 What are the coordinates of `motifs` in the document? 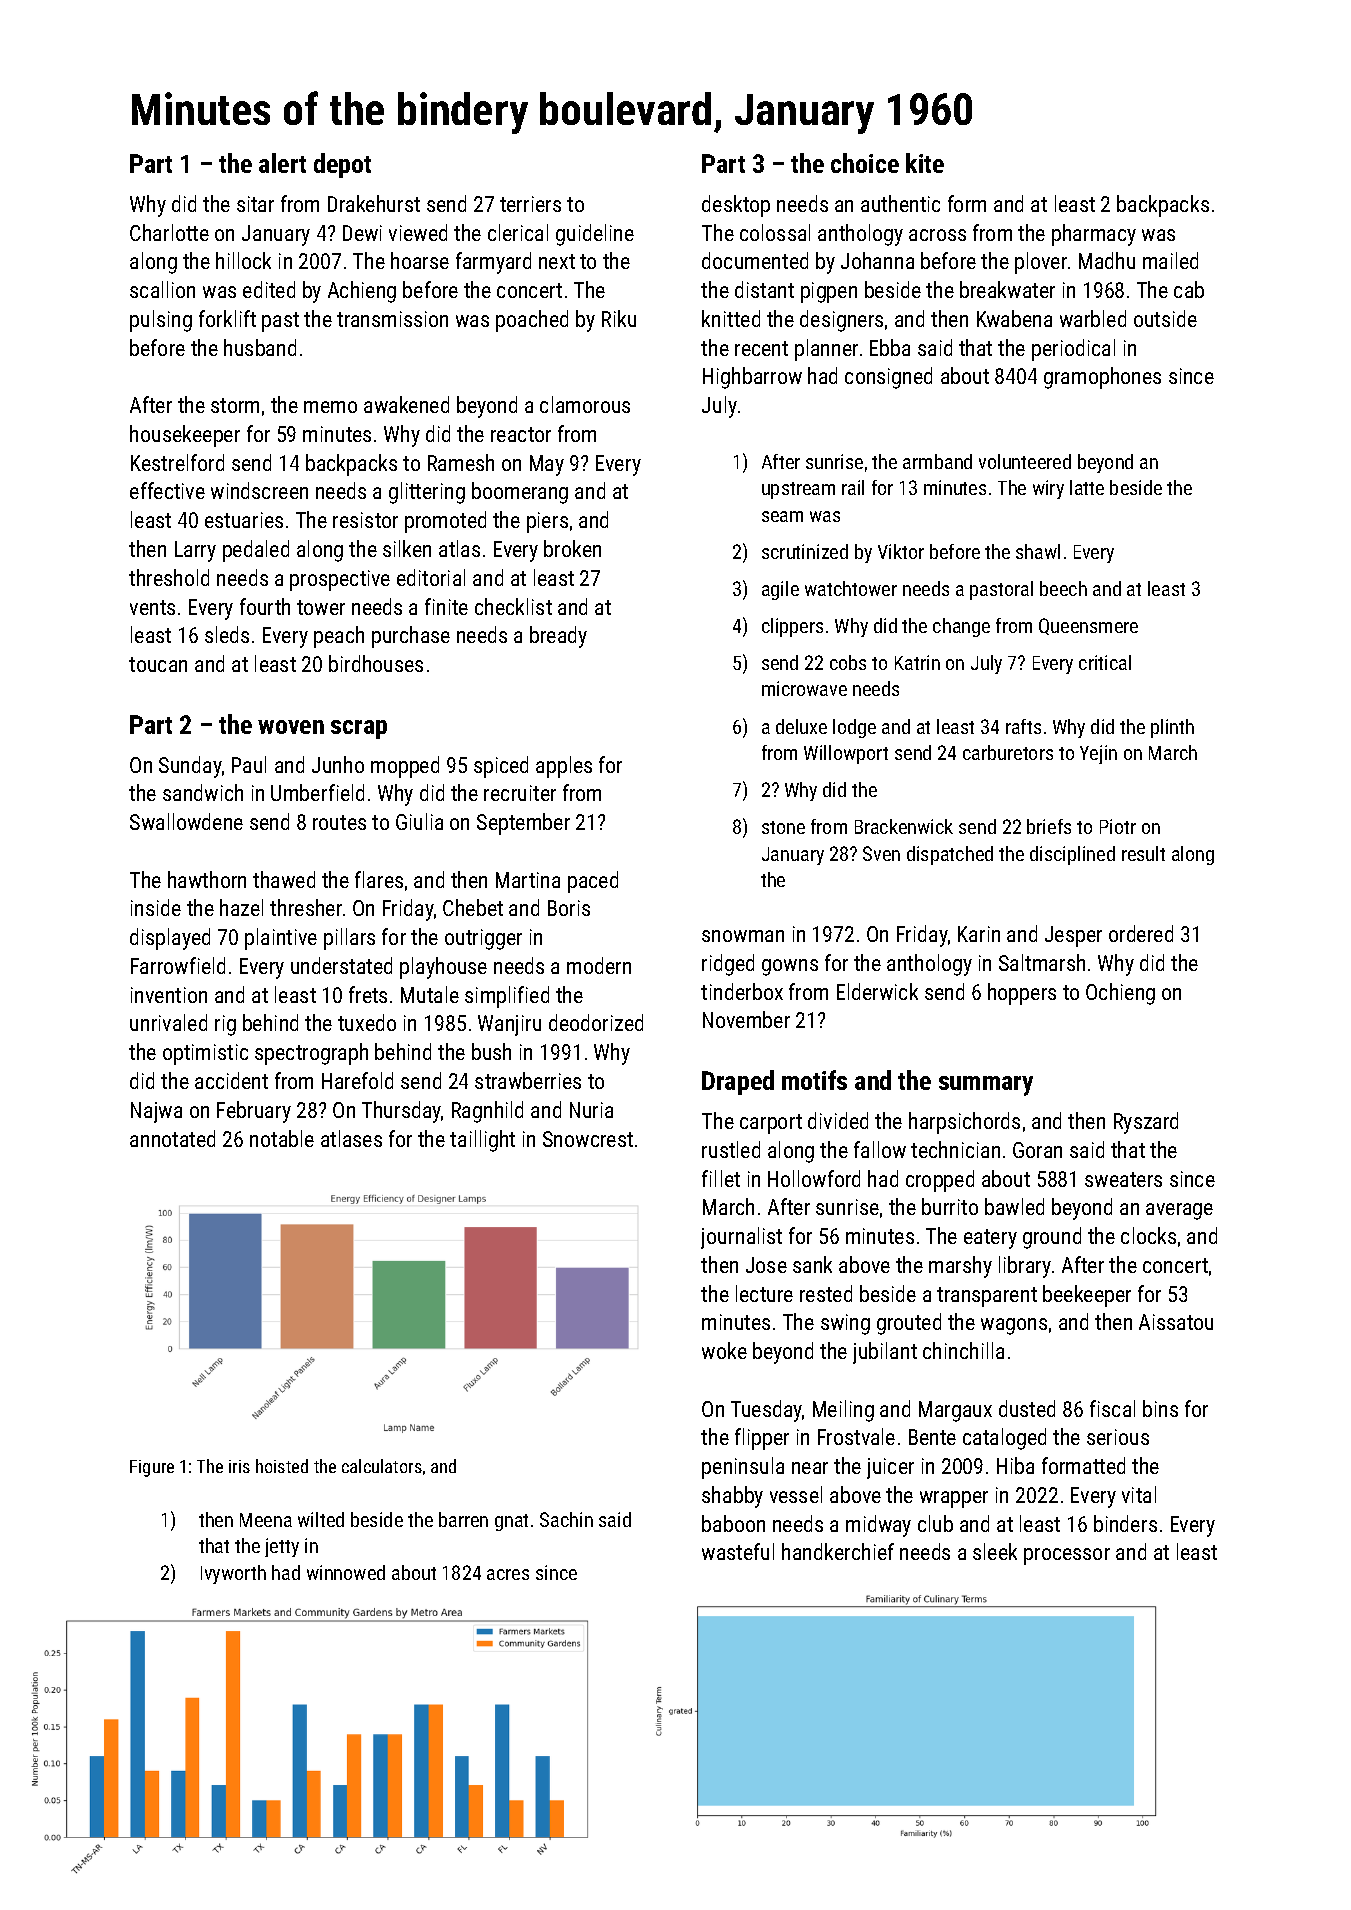 It's located at (814, 1080).
